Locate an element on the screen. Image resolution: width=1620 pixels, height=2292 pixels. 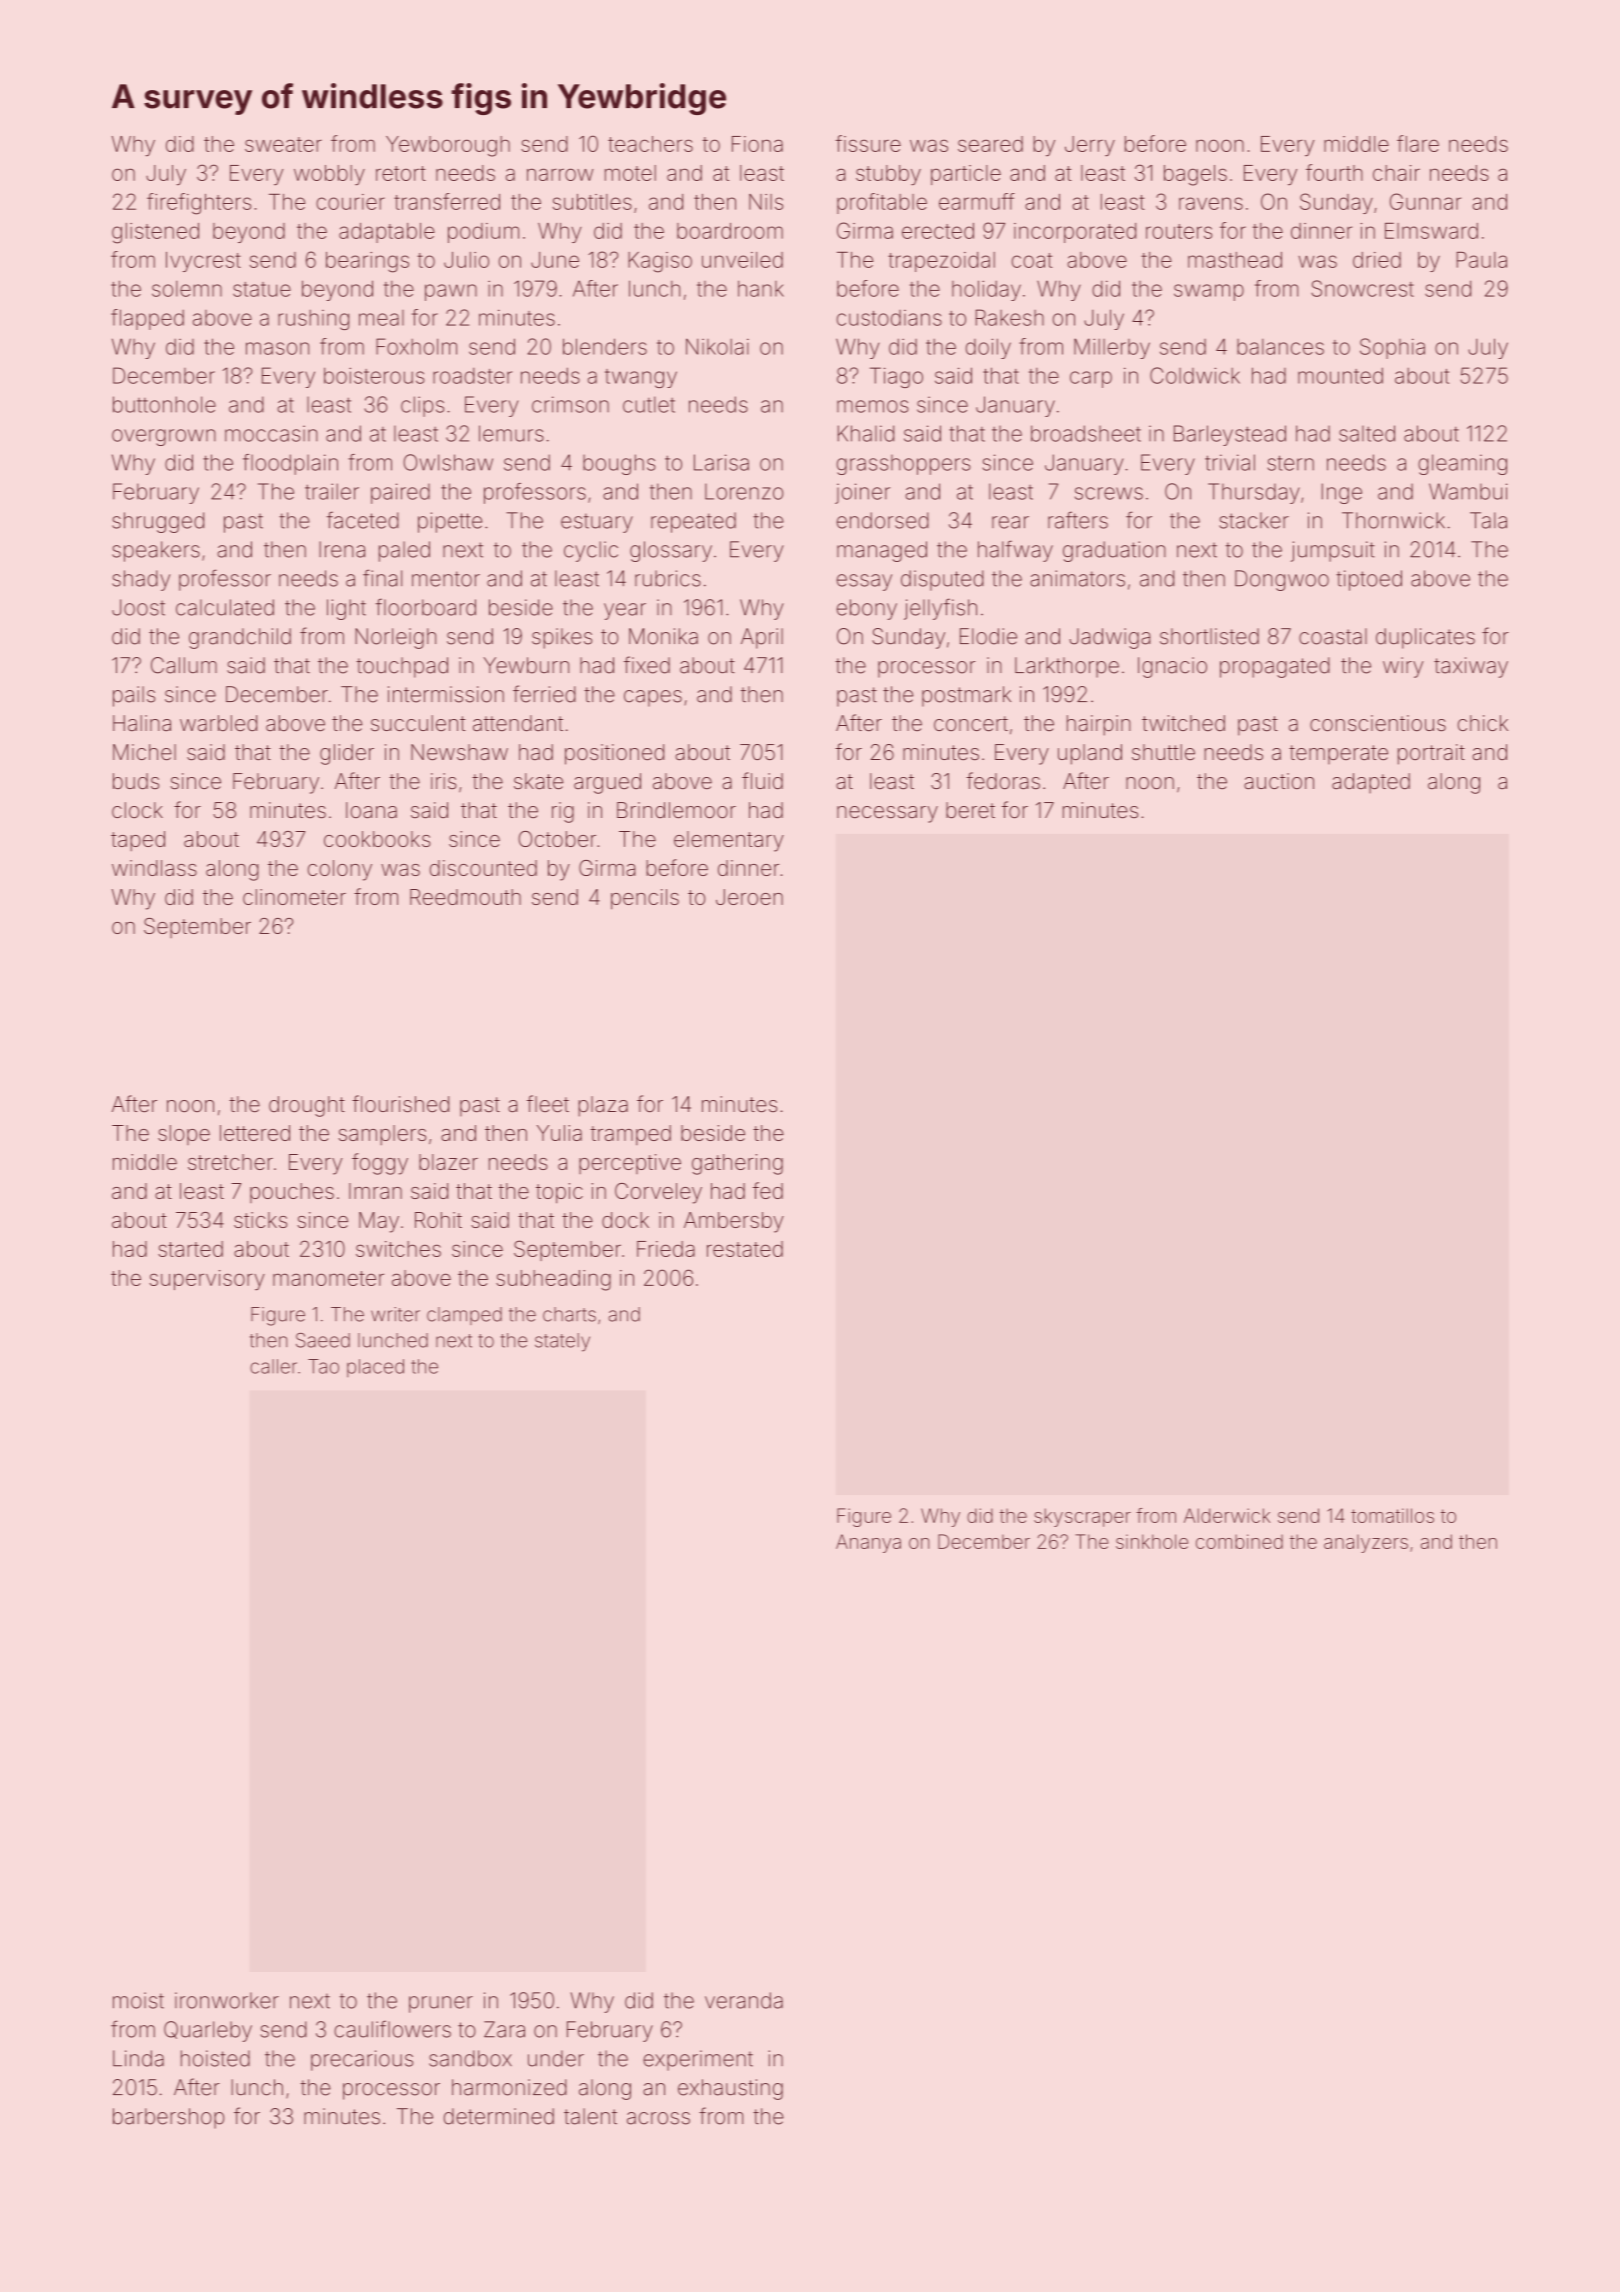
shuttle is located at coordinates (1163, 752).
